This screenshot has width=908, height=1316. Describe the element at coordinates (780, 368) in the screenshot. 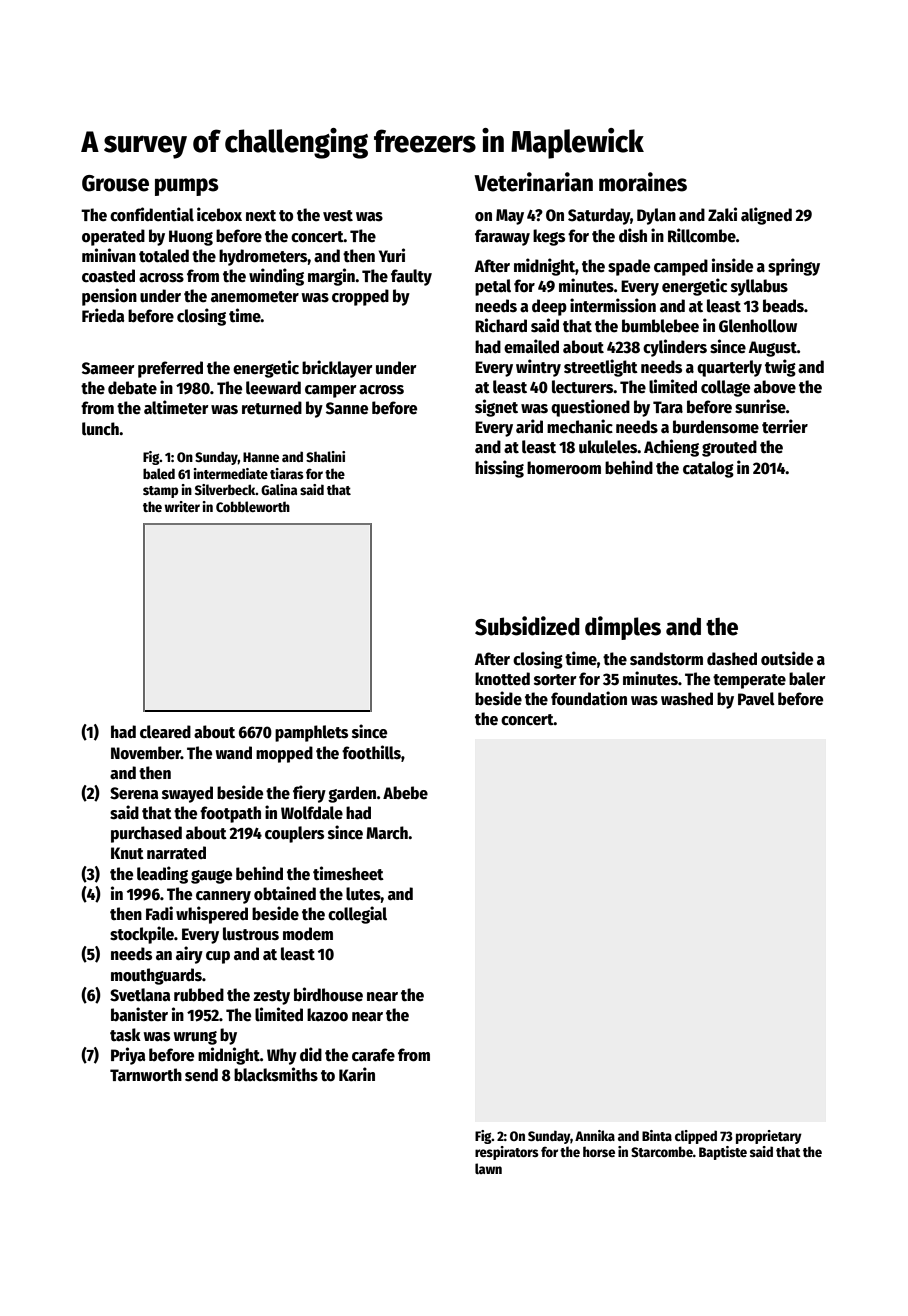

I see `twig` at that location.
